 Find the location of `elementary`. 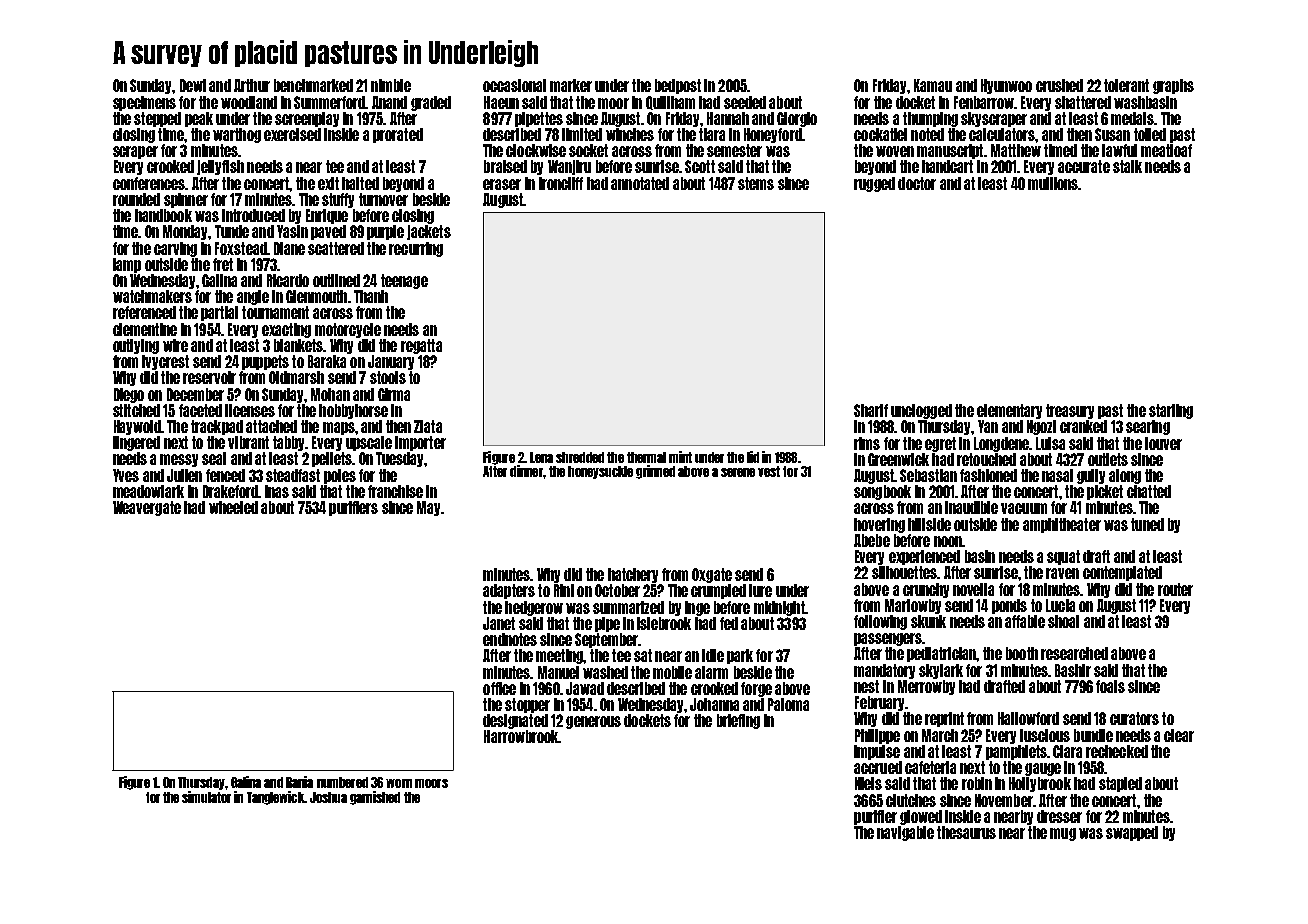

elementary is located at coordinates (1009, 411).
